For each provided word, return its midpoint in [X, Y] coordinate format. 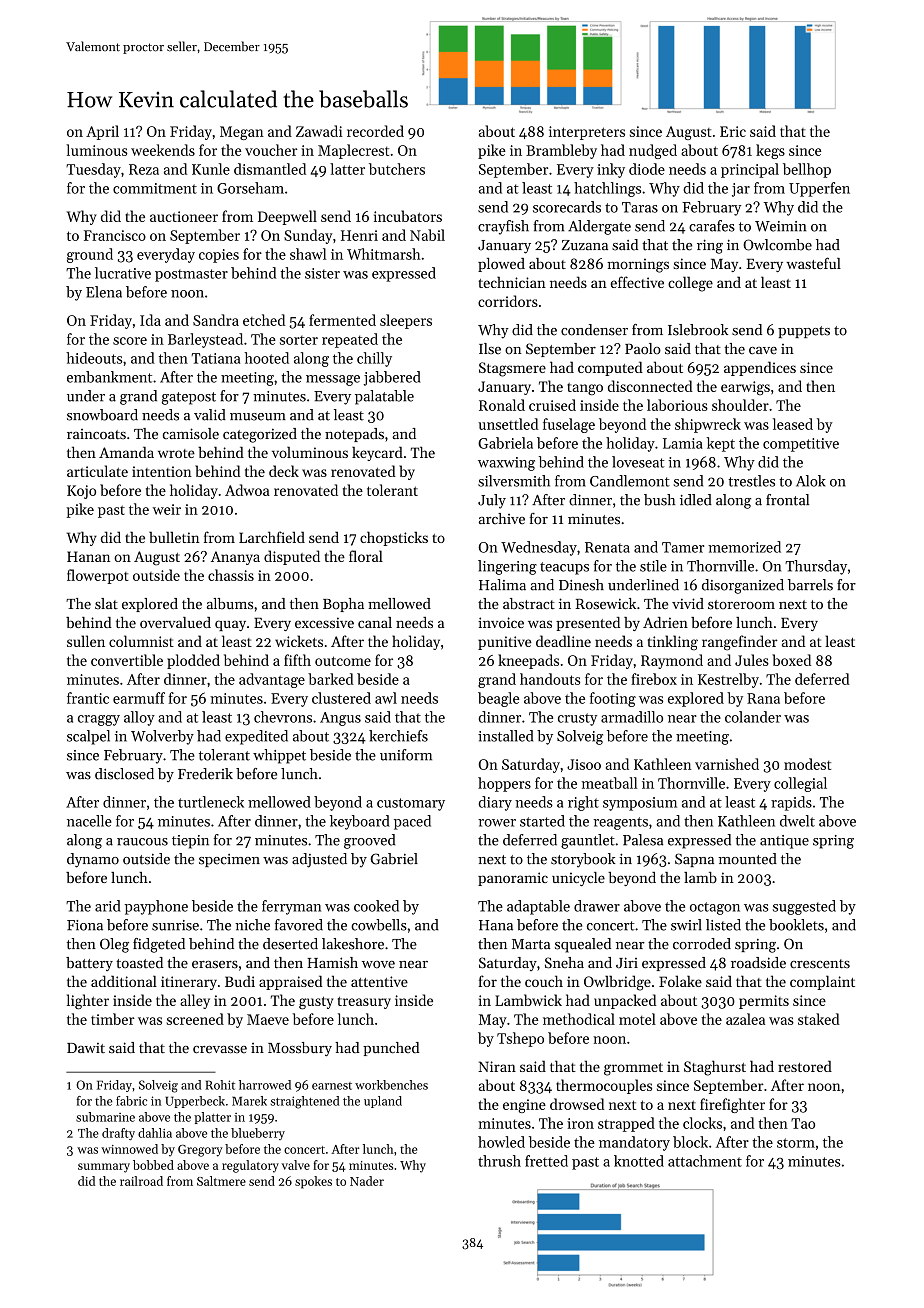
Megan [242, 133]
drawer [597, 906]
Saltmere [221, 1181]
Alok [811, 481]
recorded [375, 131]
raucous [142, 842]
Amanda [126, 452]
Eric [733, 131]
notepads [354, 435]
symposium [640, 804]
